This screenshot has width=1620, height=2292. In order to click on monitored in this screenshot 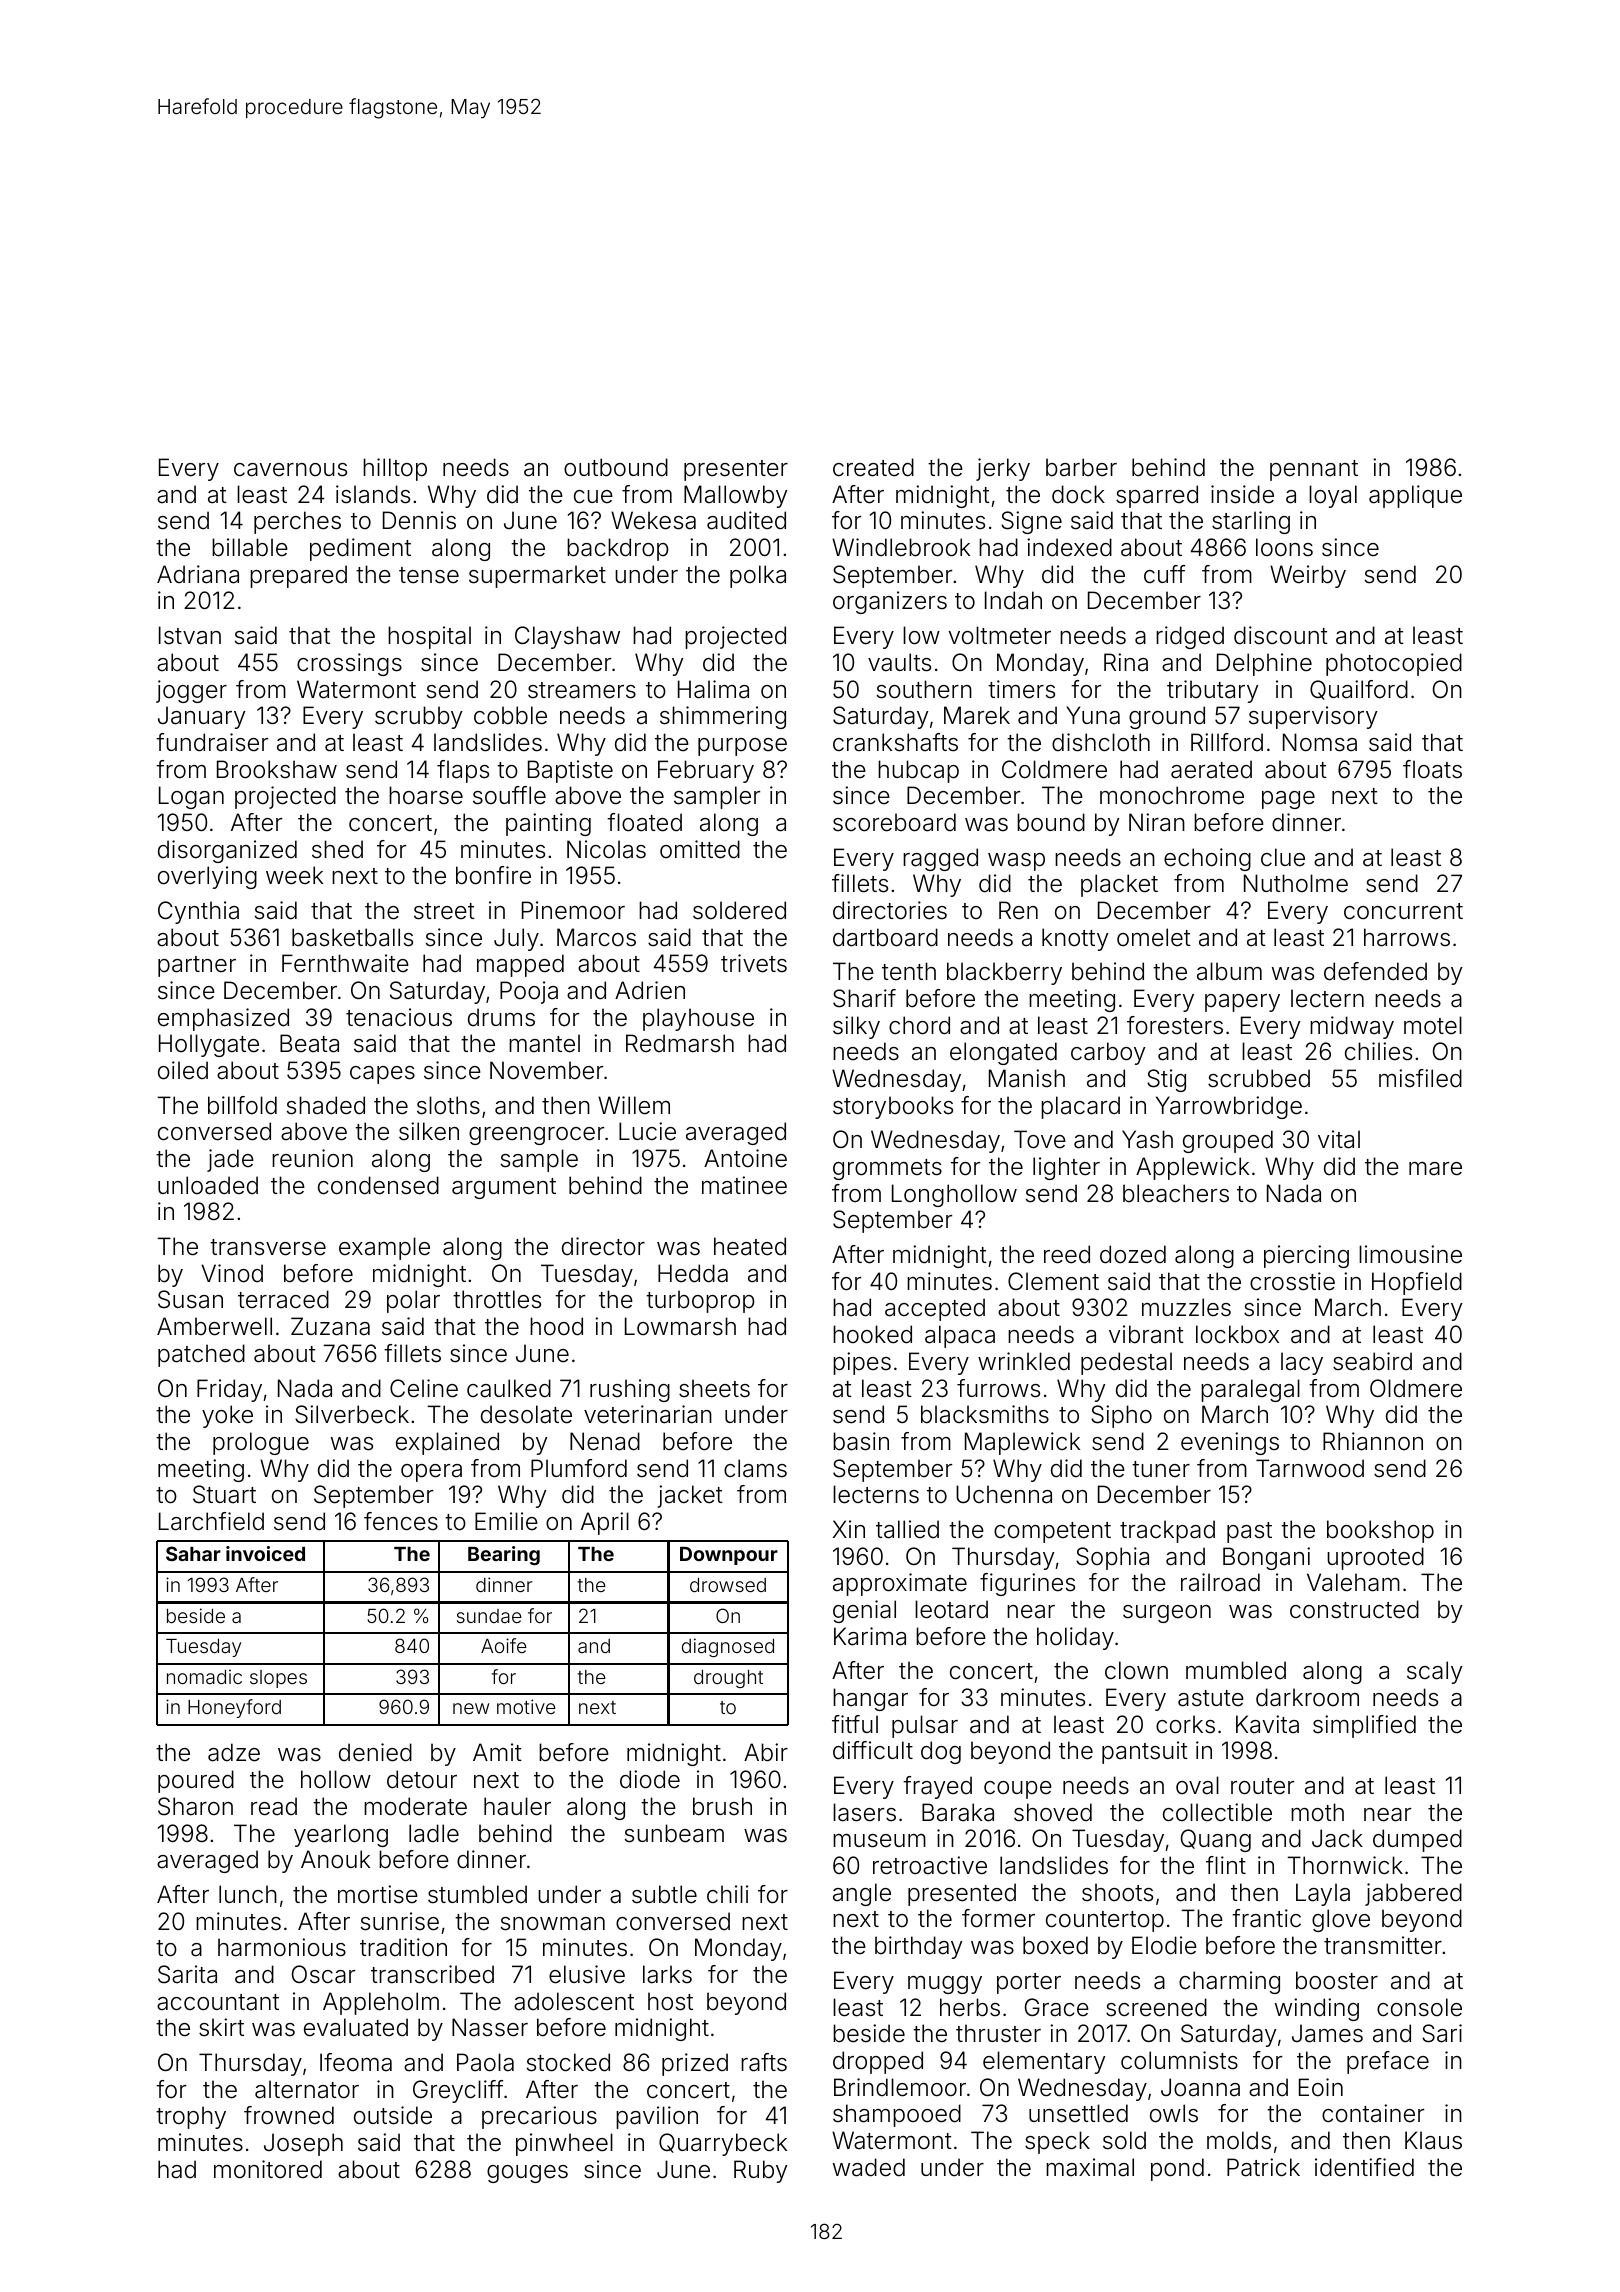, I will do `click(268, 2169)`.
